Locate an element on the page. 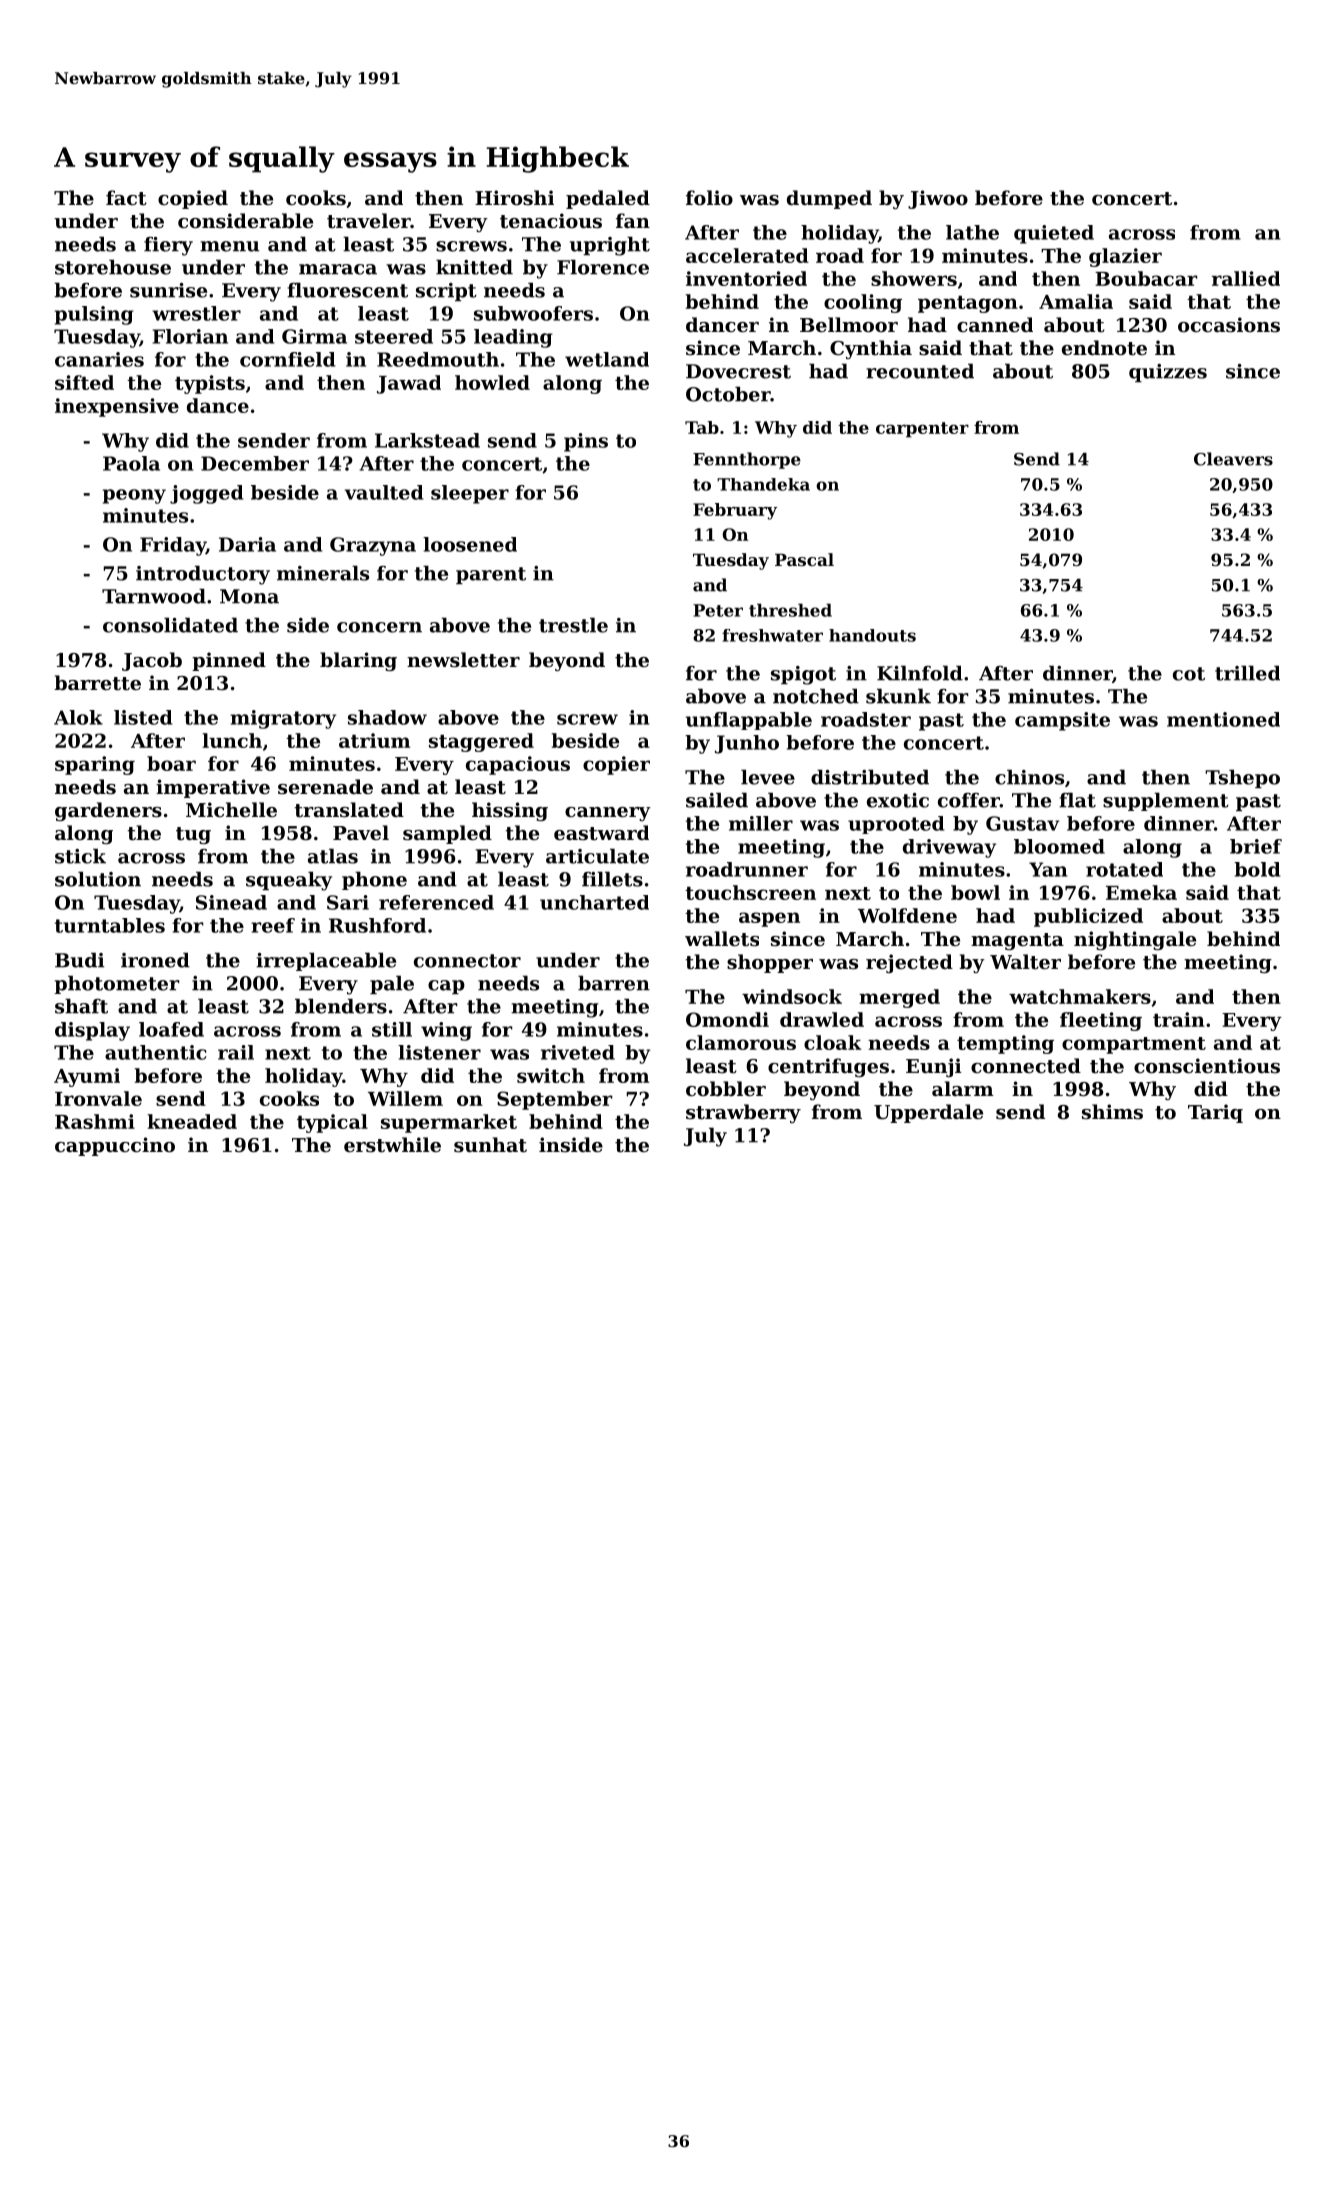  Grazyna is located at coordinates (373, 546).
